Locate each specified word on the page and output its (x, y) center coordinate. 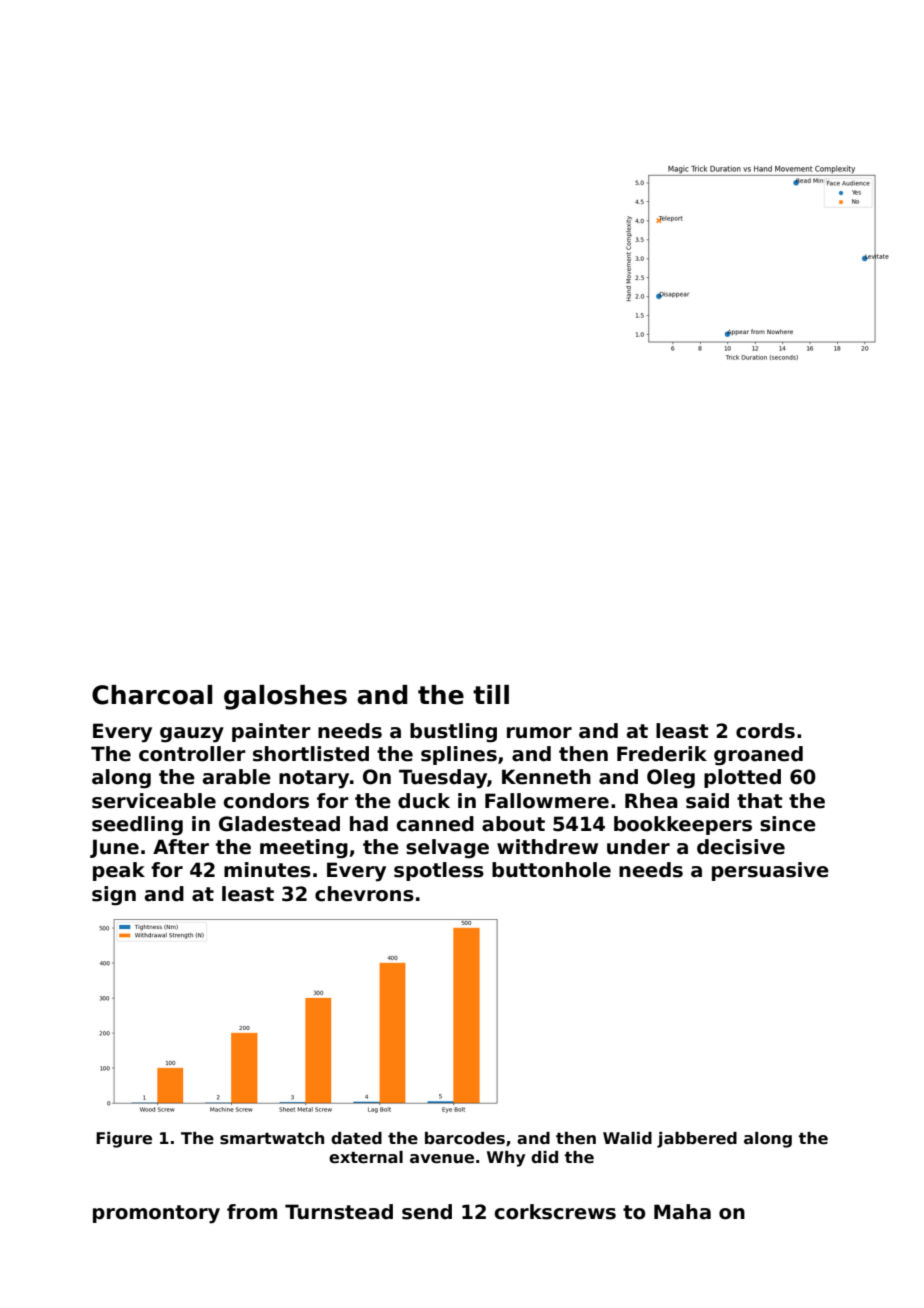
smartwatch (272, 1138)
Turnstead (339, 1212)
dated (356, 1138)
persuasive (770, 871)
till (491, 694)
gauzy (192, 735)
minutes (267, 870)
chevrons (364, 894)
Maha (682, 1212)
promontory (156, 1214)
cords (765, 731)
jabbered (697, 1140)
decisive (741, 847)
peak (119, 871)
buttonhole (551, 870)
